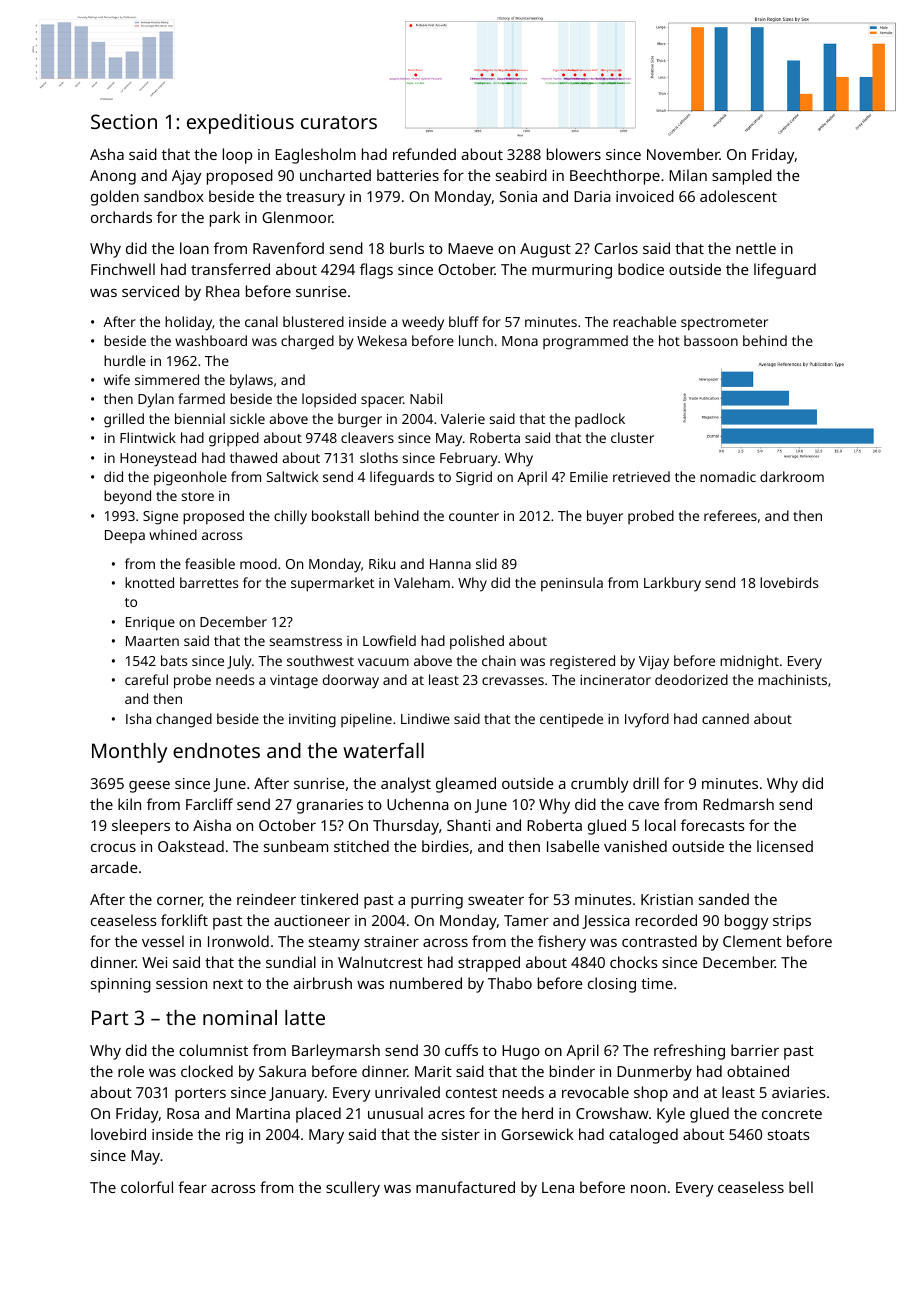 The height and width of the screenshot is (1308, 924). Describe the element at coordinates (192, 1187) in the screenshot. I see `fear` at that location.
